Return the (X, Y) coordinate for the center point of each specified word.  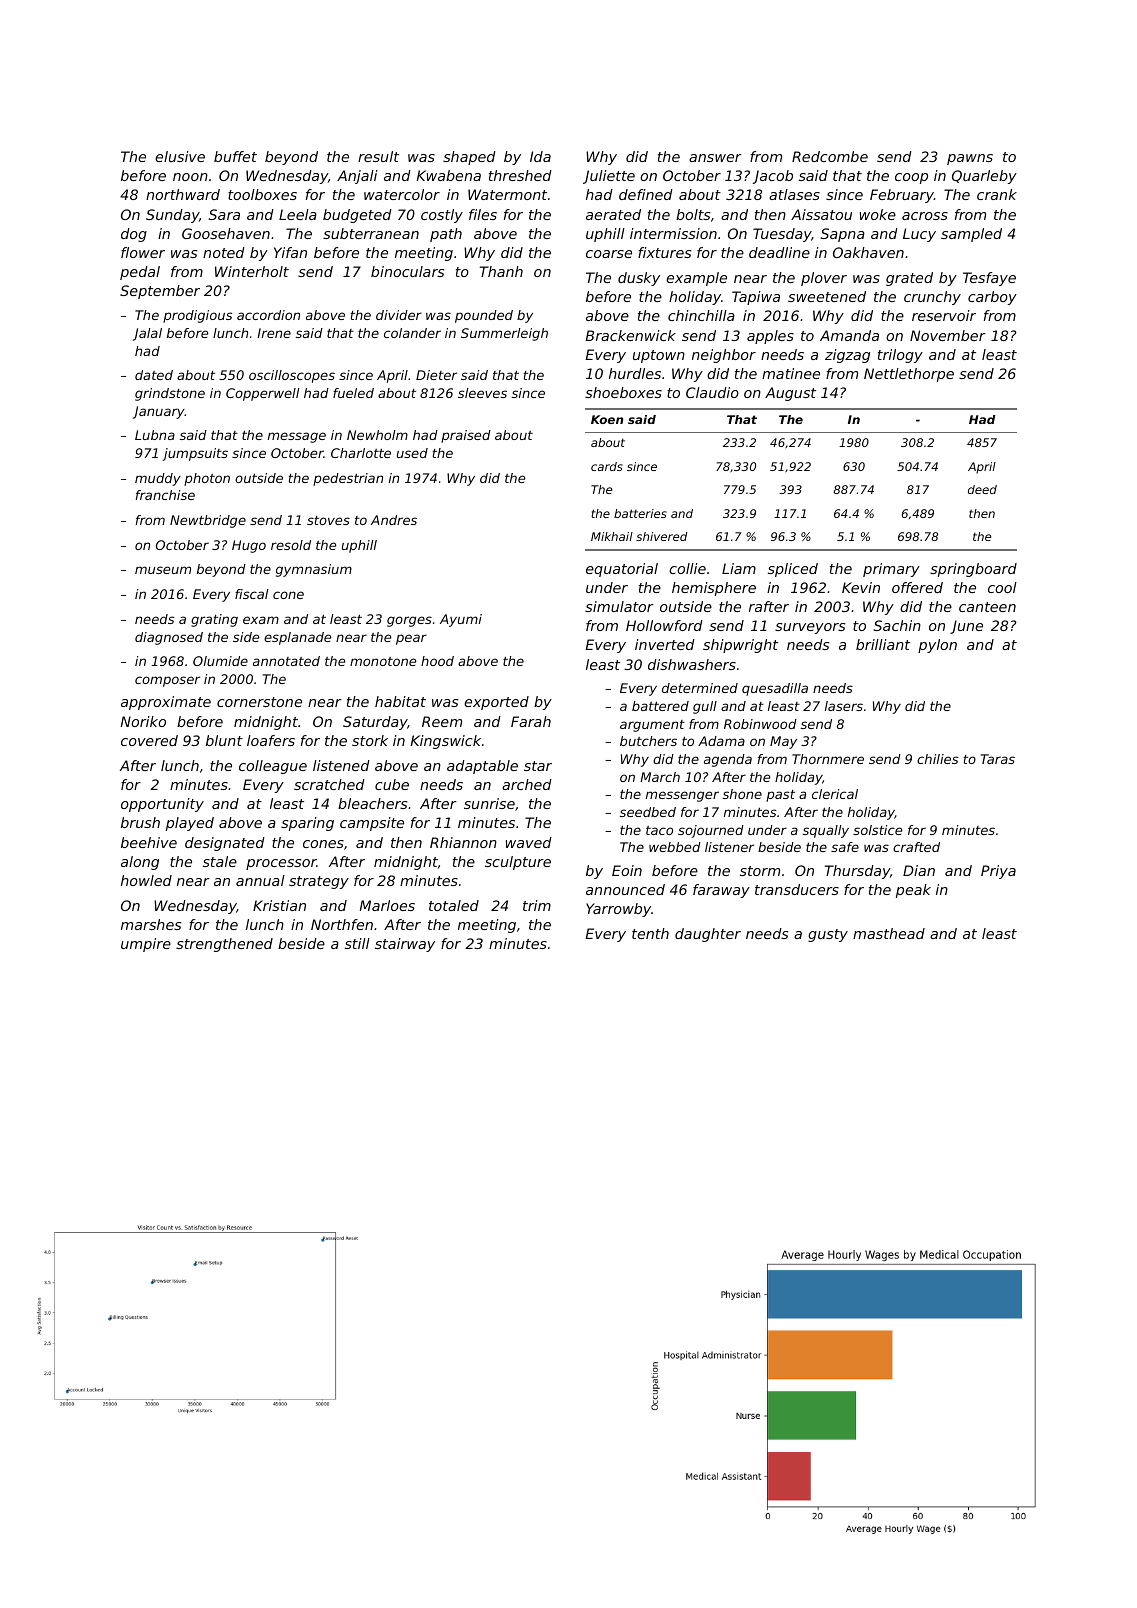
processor (281, 864)
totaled (454, 905)
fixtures (664, 252)
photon (207, 479)
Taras (998, 759)
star (538, 766)
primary (891, 570)
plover (824, 279)
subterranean (371, 233)
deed (982, 489)
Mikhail (612, 536)
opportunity (162, 805)
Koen (607, 419)
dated (154, 375)
